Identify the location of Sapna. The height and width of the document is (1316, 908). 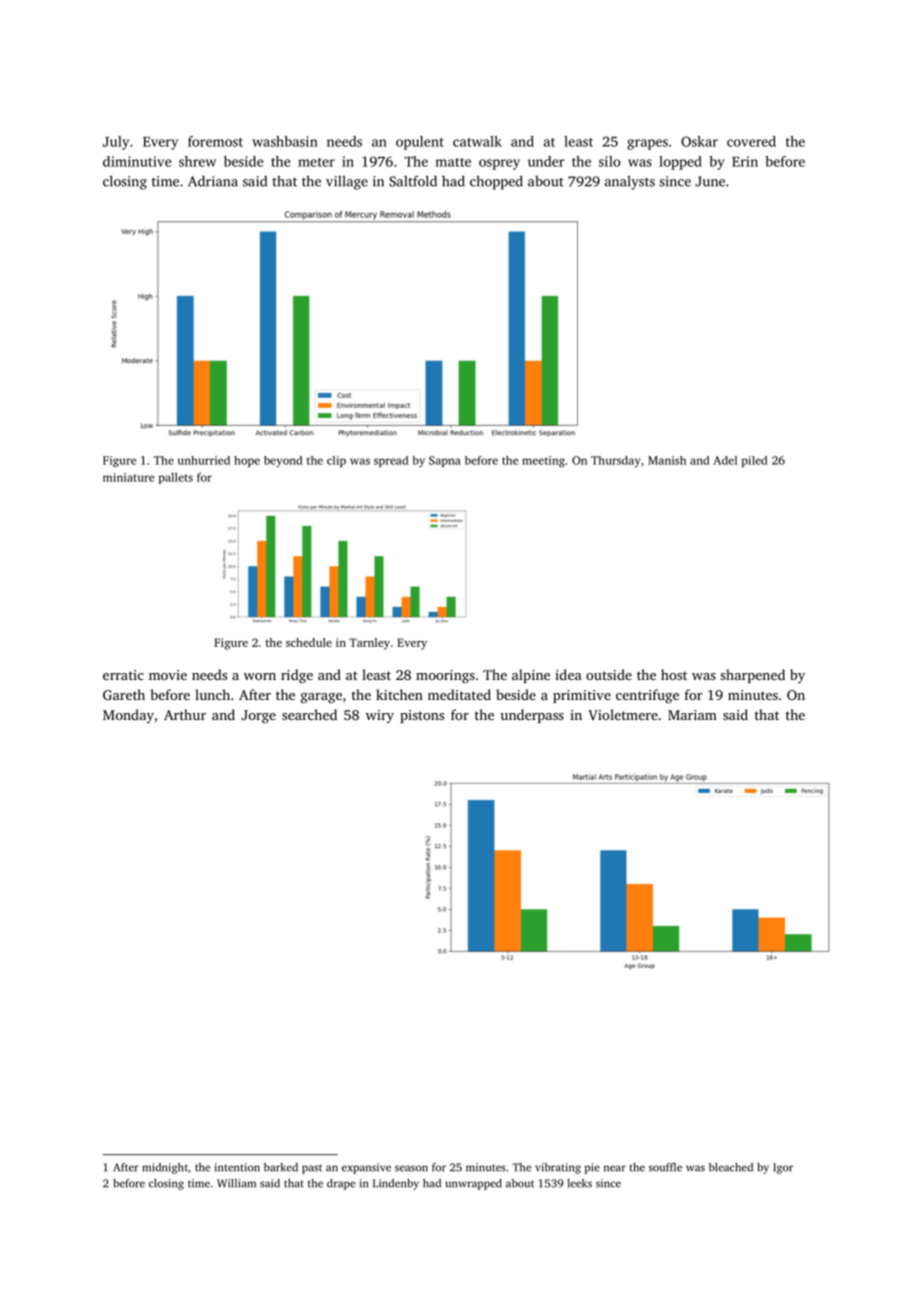
(445, 461).
